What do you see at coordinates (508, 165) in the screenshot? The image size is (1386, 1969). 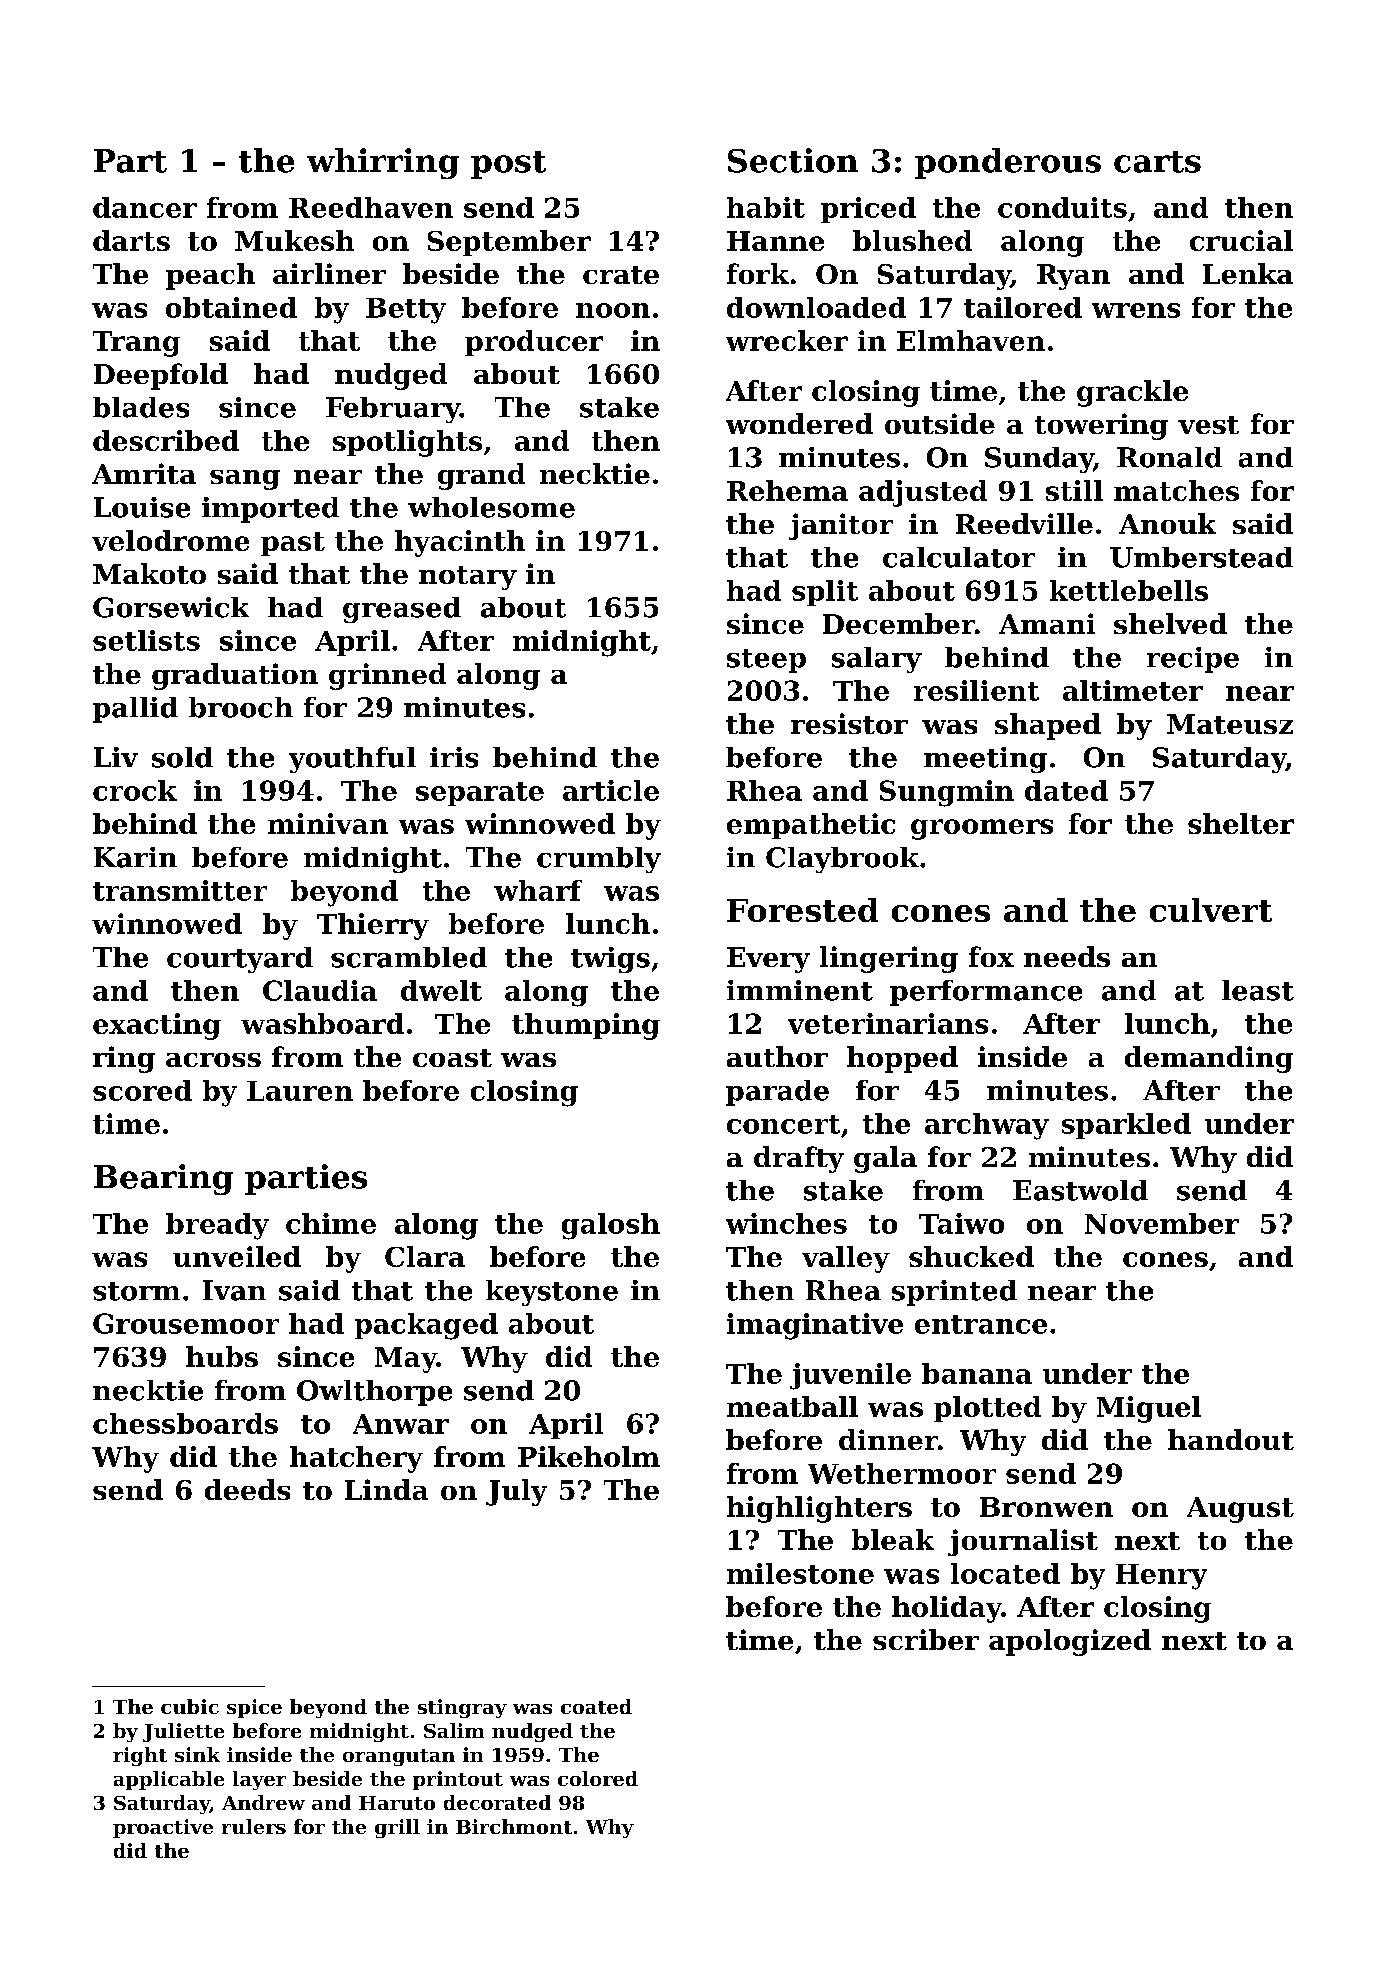 I see `post` at bounding box center [508, 165].
